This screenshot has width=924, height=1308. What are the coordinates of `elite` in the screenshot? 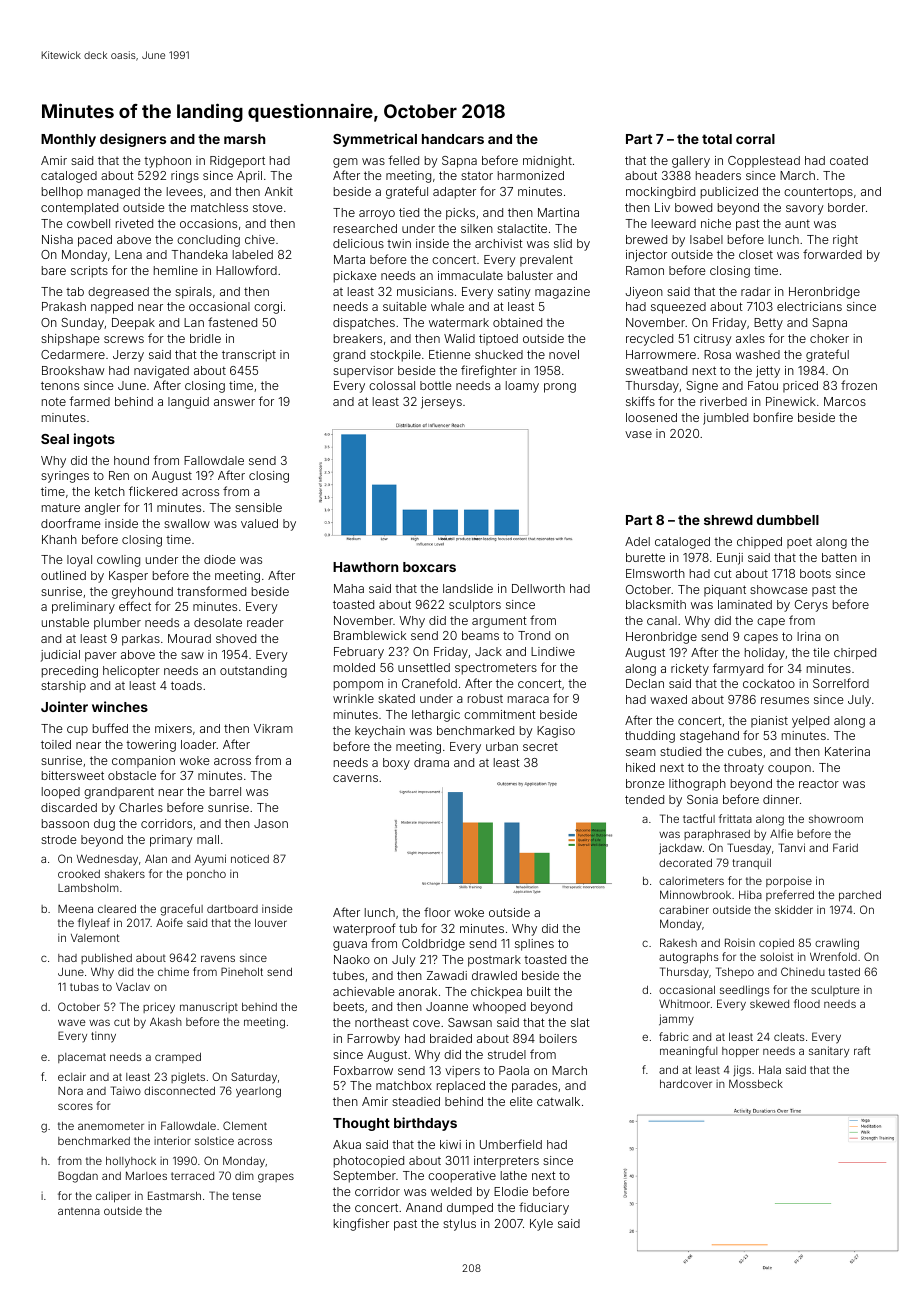 It's located at (521, 1101).
